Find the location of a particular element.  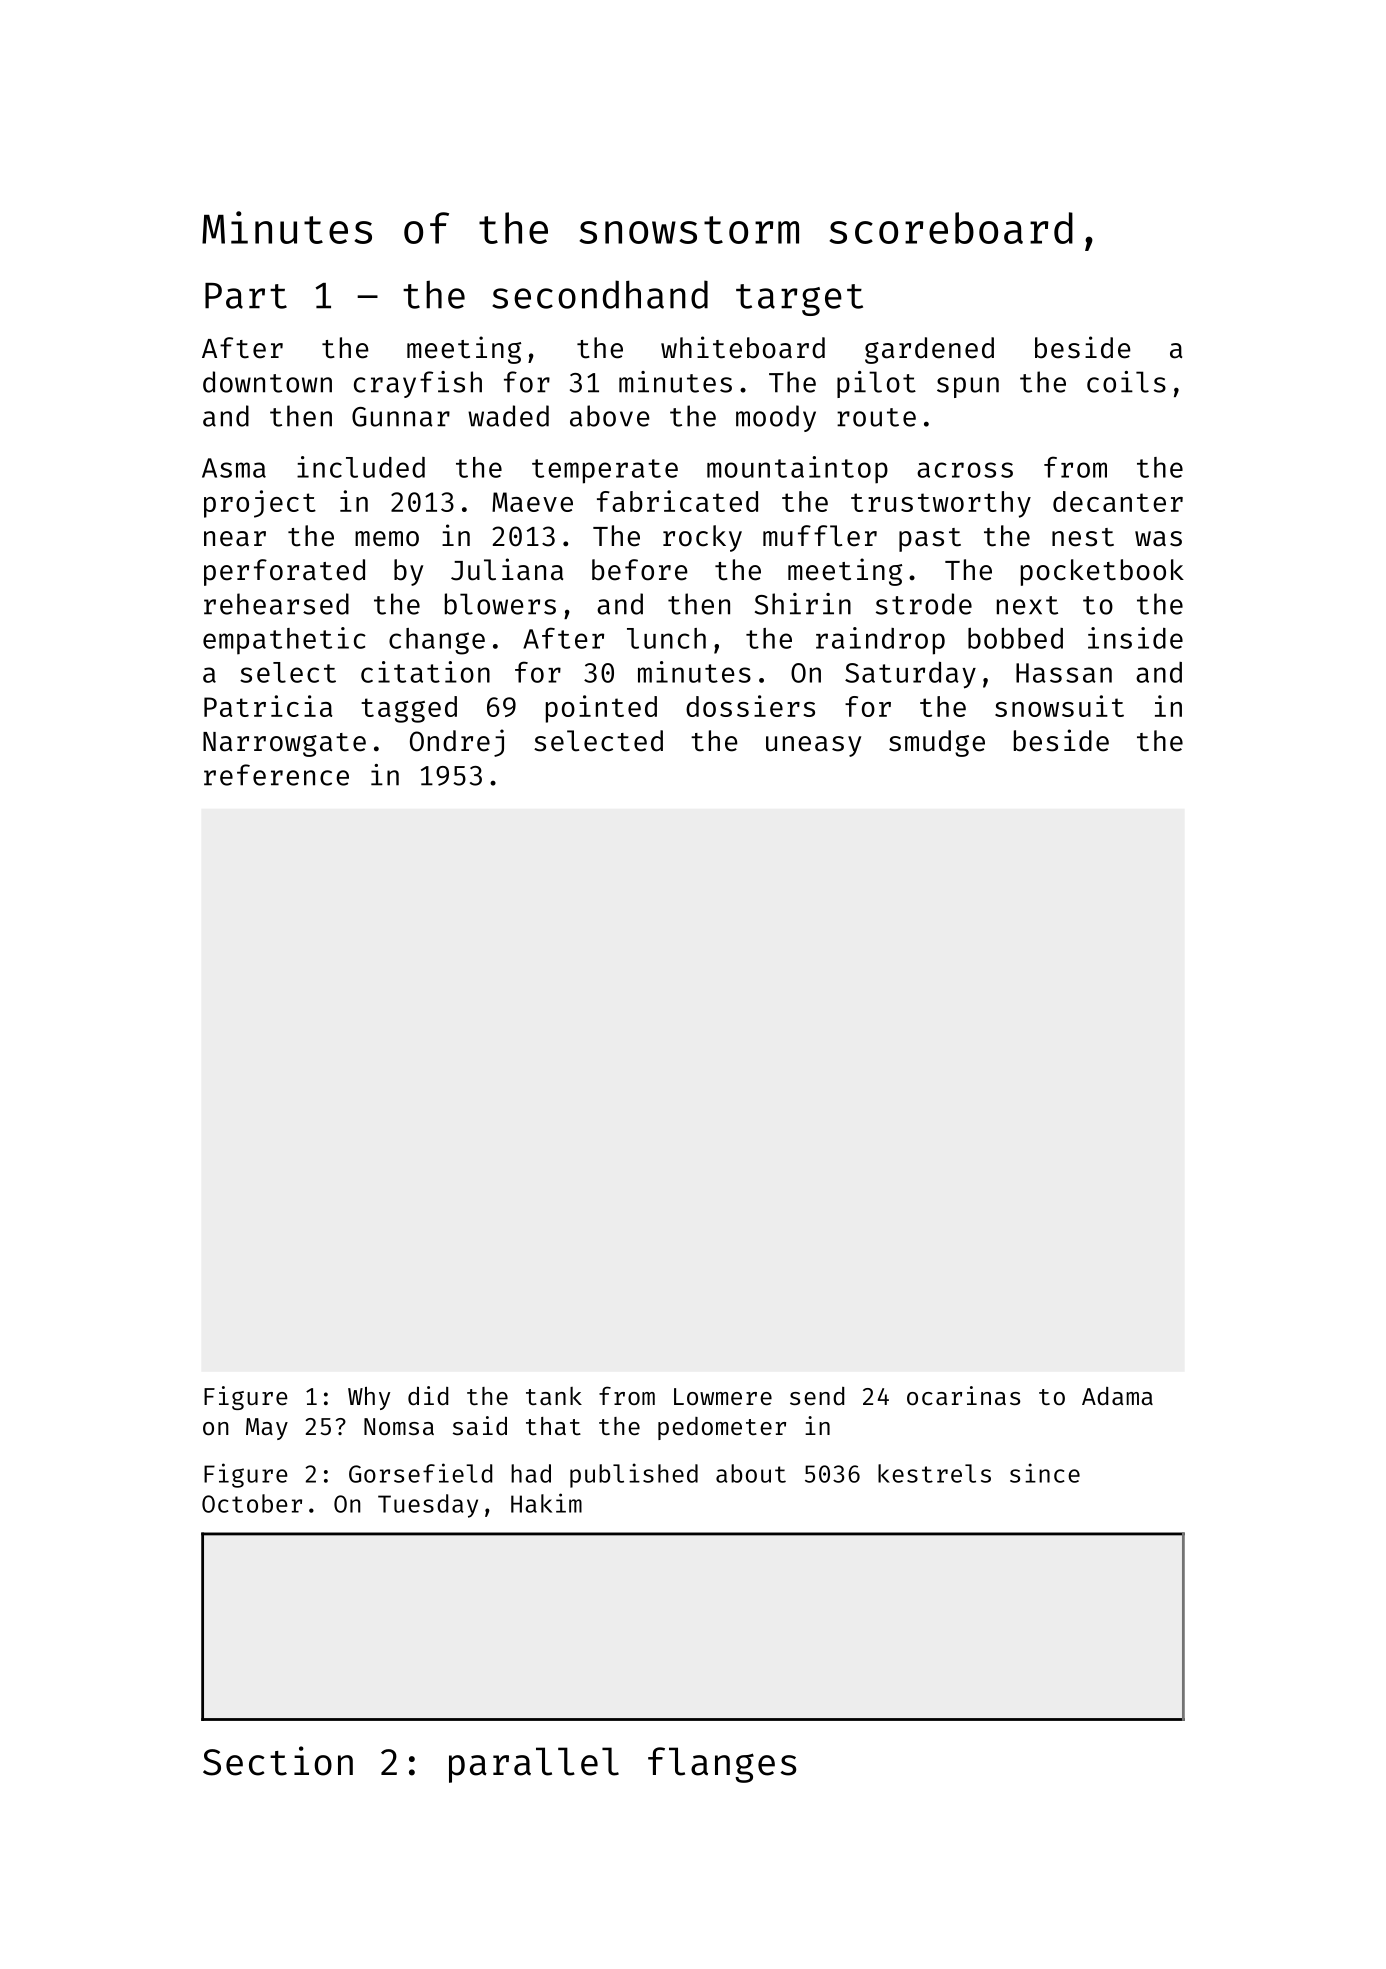

kestrels is located at coordinates (934, 1473).
